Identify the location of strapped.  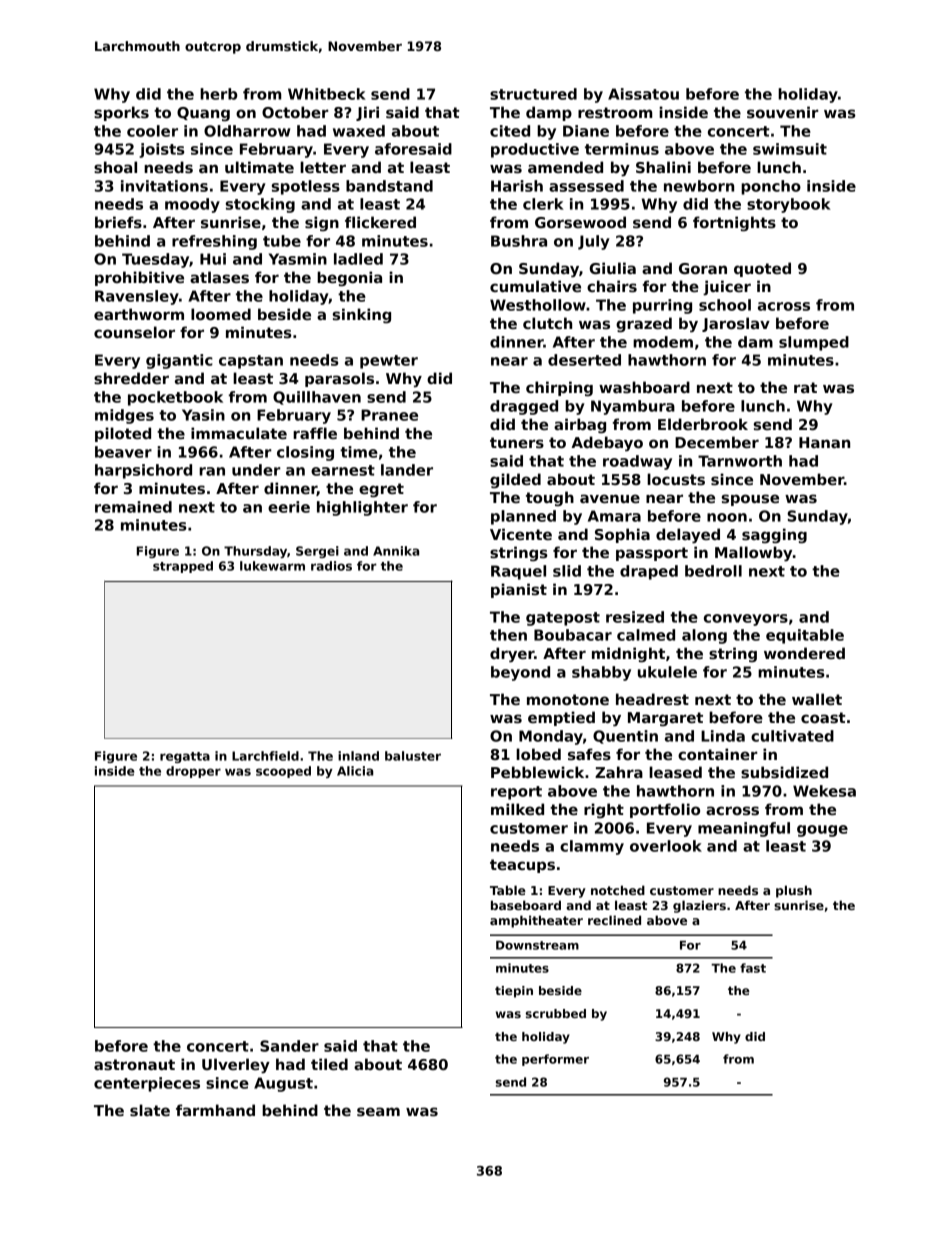
(183, 567).
